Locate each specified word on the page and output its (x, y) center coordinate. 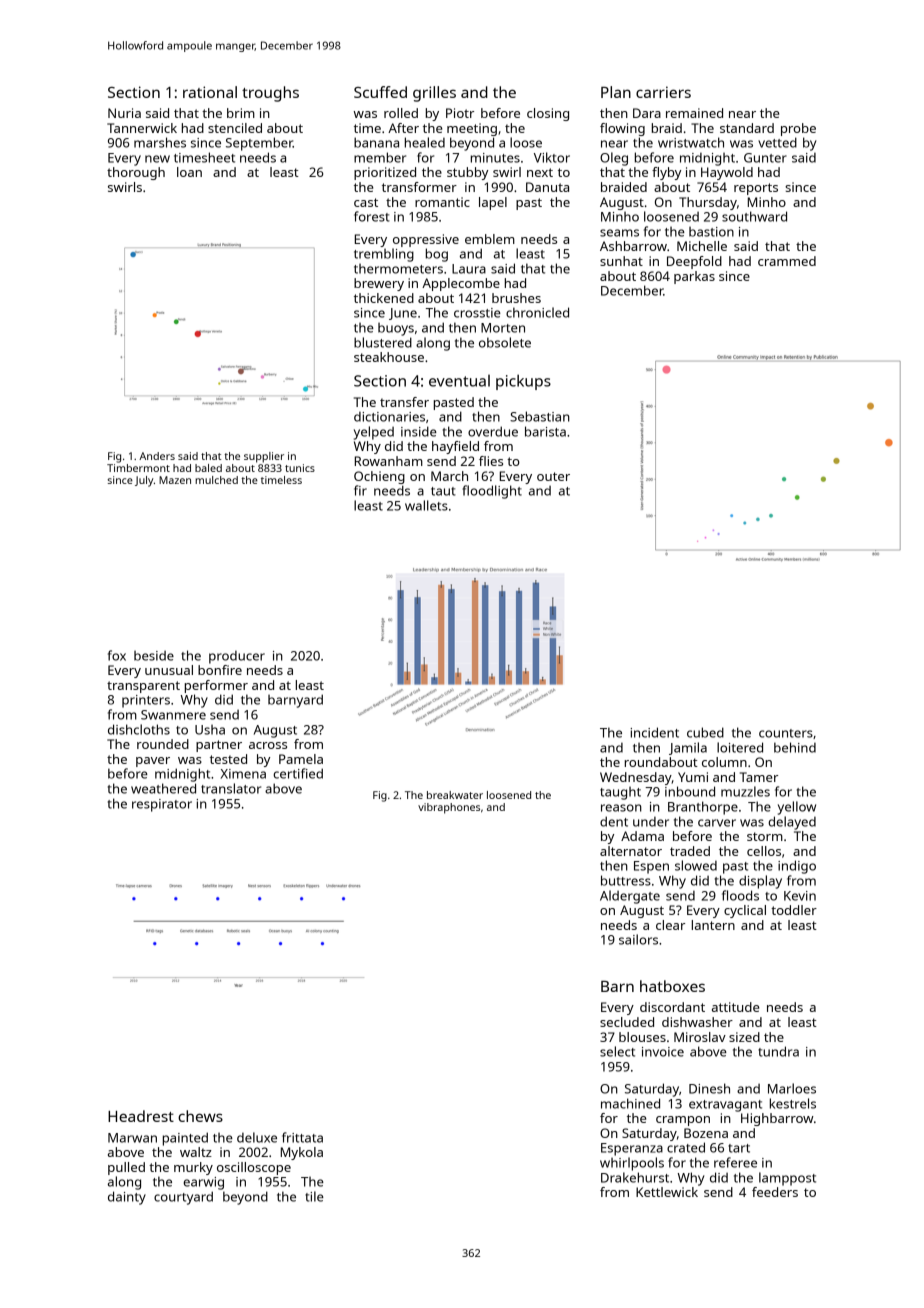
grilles (434, 94)
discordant (672, 1007)
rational (210, 92)
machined (630, 1103)
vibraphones (449, 808)
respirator (162, 805)
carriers (663, 92)
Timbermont (138, 468)
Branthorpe (703, 808)
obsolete (505, 342)
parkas (694, 277)
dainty (127, 1198)
